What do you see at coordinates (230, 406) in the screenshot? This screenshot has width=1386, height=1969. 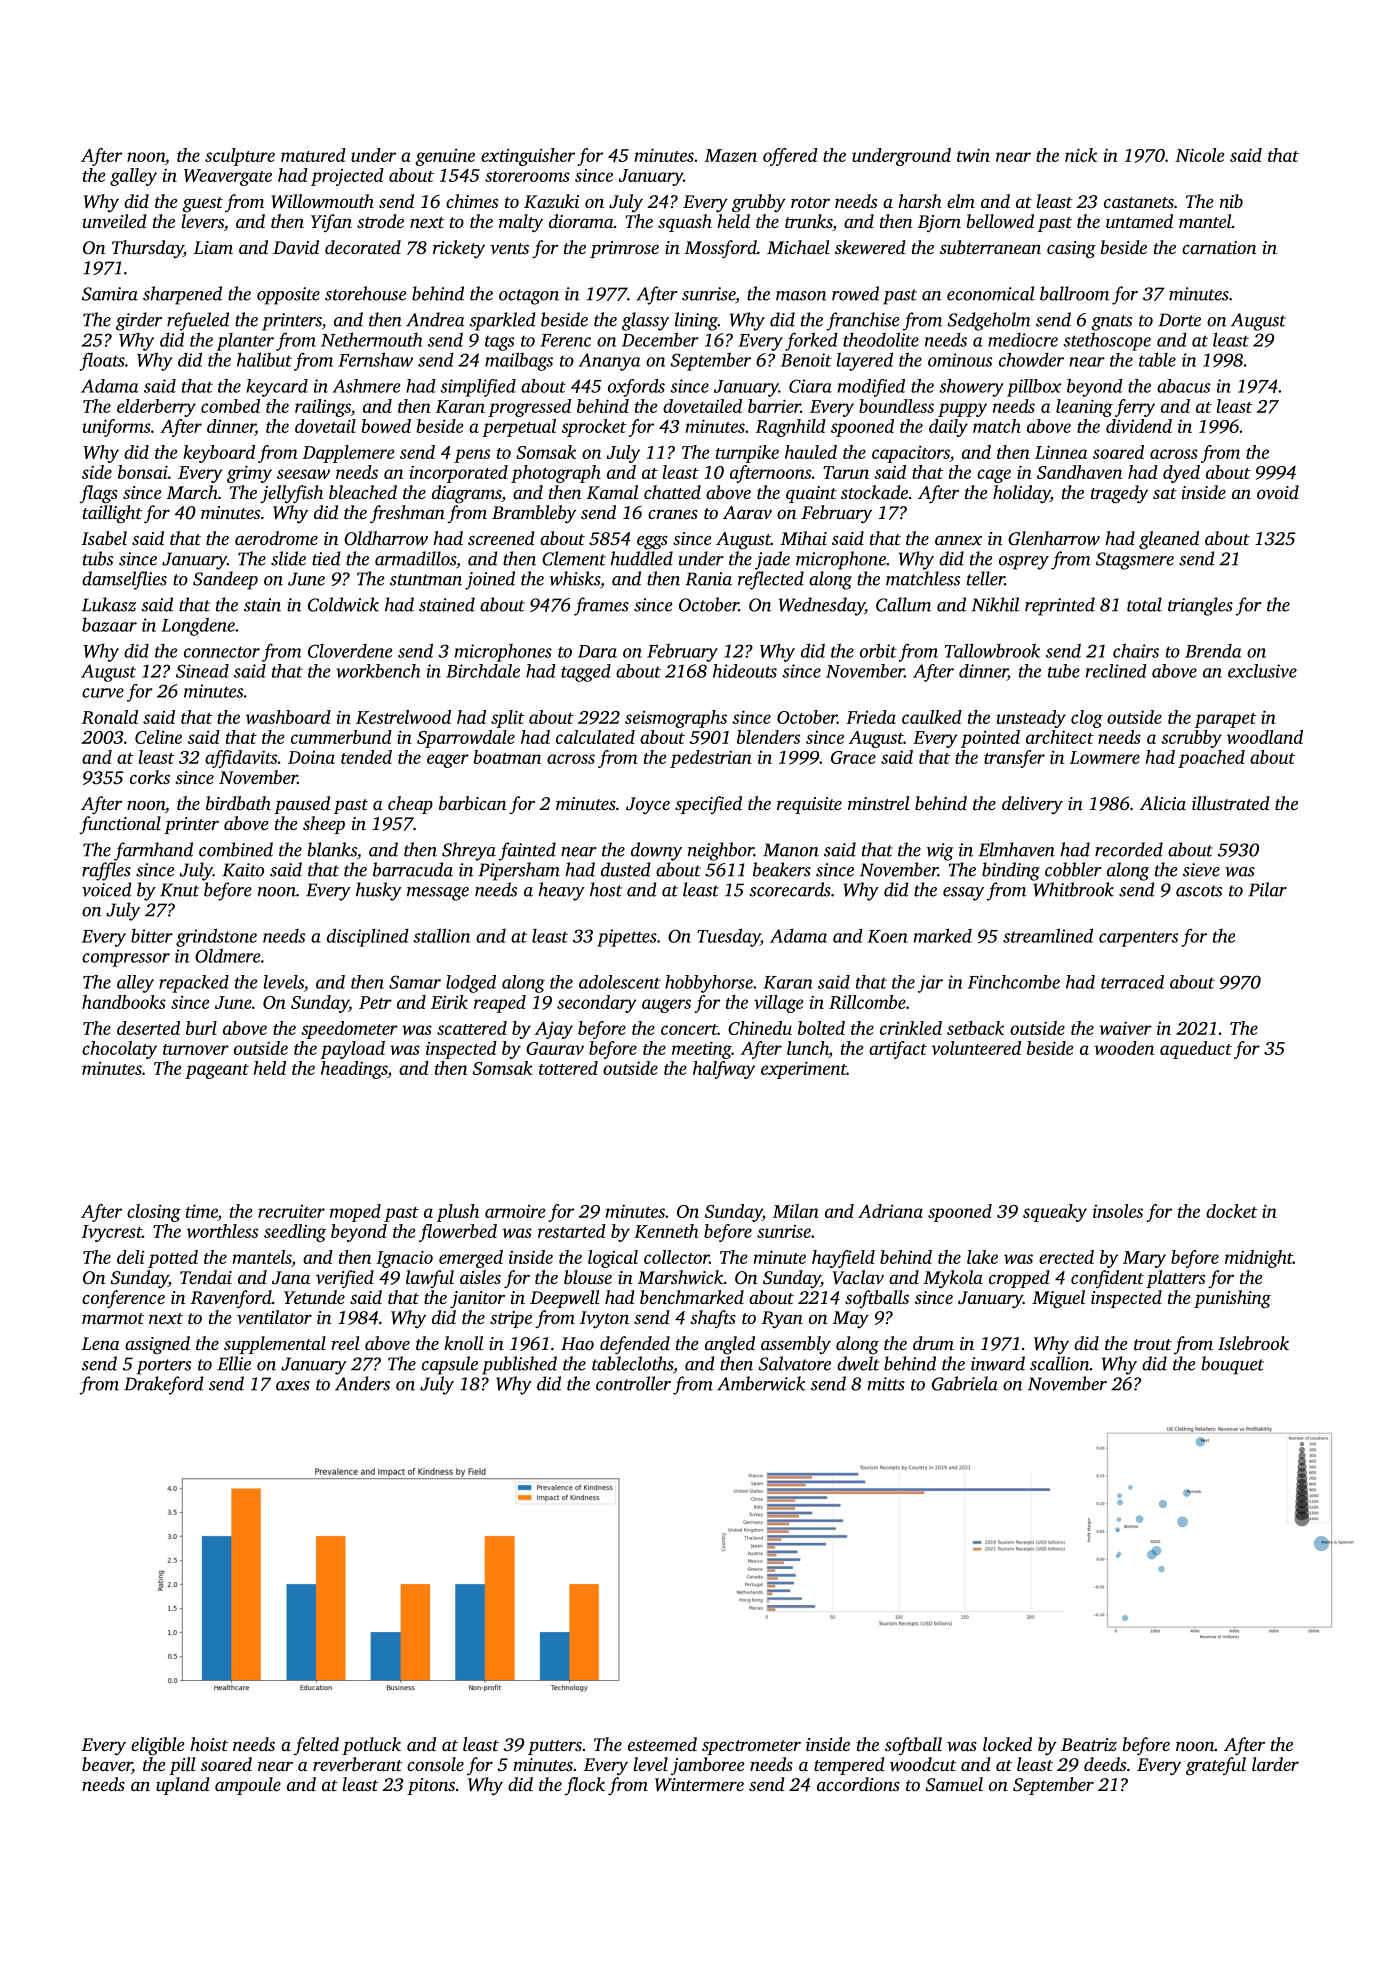 I see `combed` at bounding box center [230, 406].
